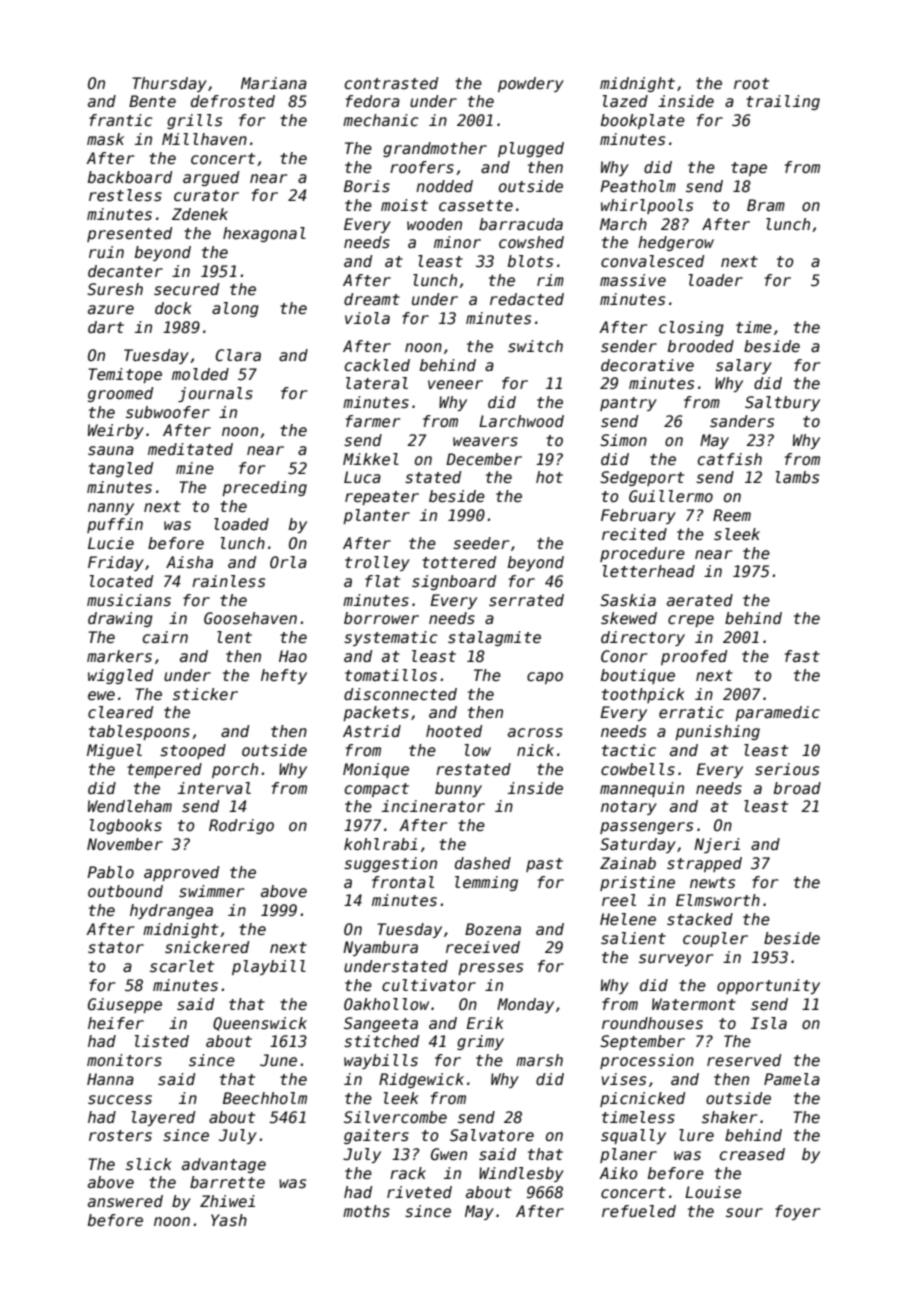 The height and width of the screenshot is (1316, 908). What do you see at coordinates (120, 1136) in the screenshot?
I see `rosters` at bounding box center [120, 1136].
